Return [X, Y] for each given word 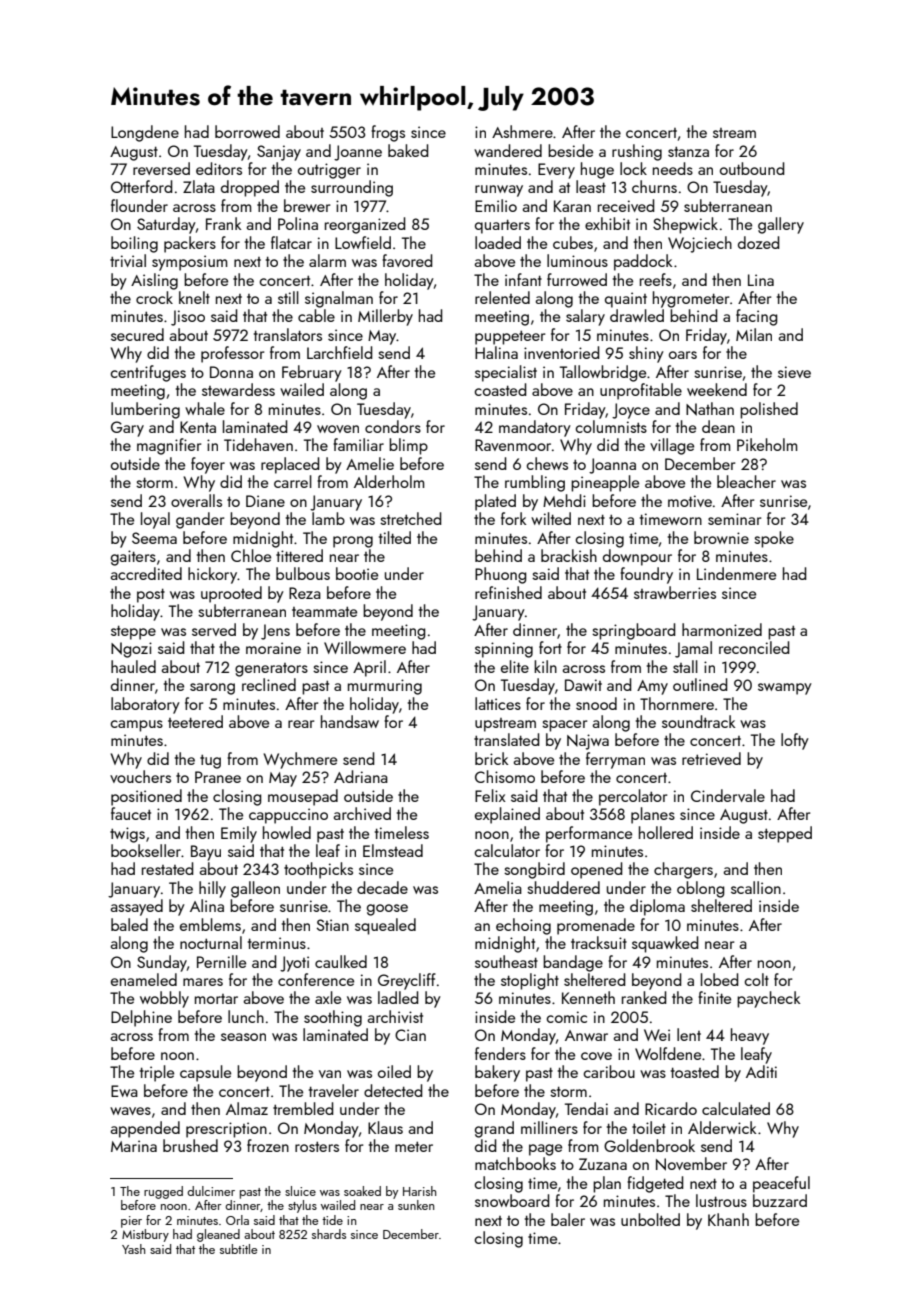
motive [690, 501]
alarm [327, 260]
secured [137, 334]
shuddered [563, 887]
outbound [752, 168]
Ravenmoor [513, 445]
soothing [333, 1018]
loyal [155, 520]
